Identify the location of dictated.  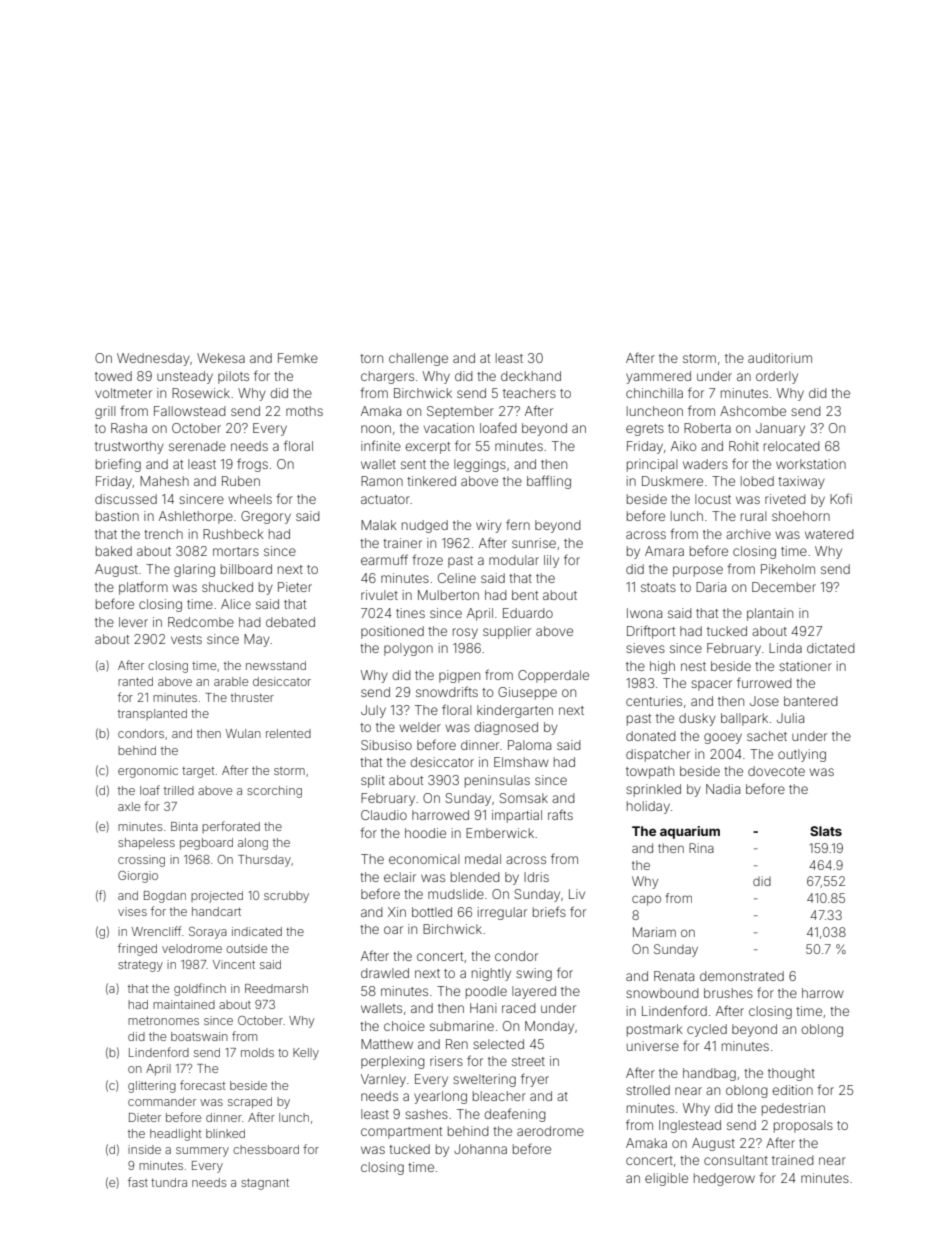
(831, 648).
